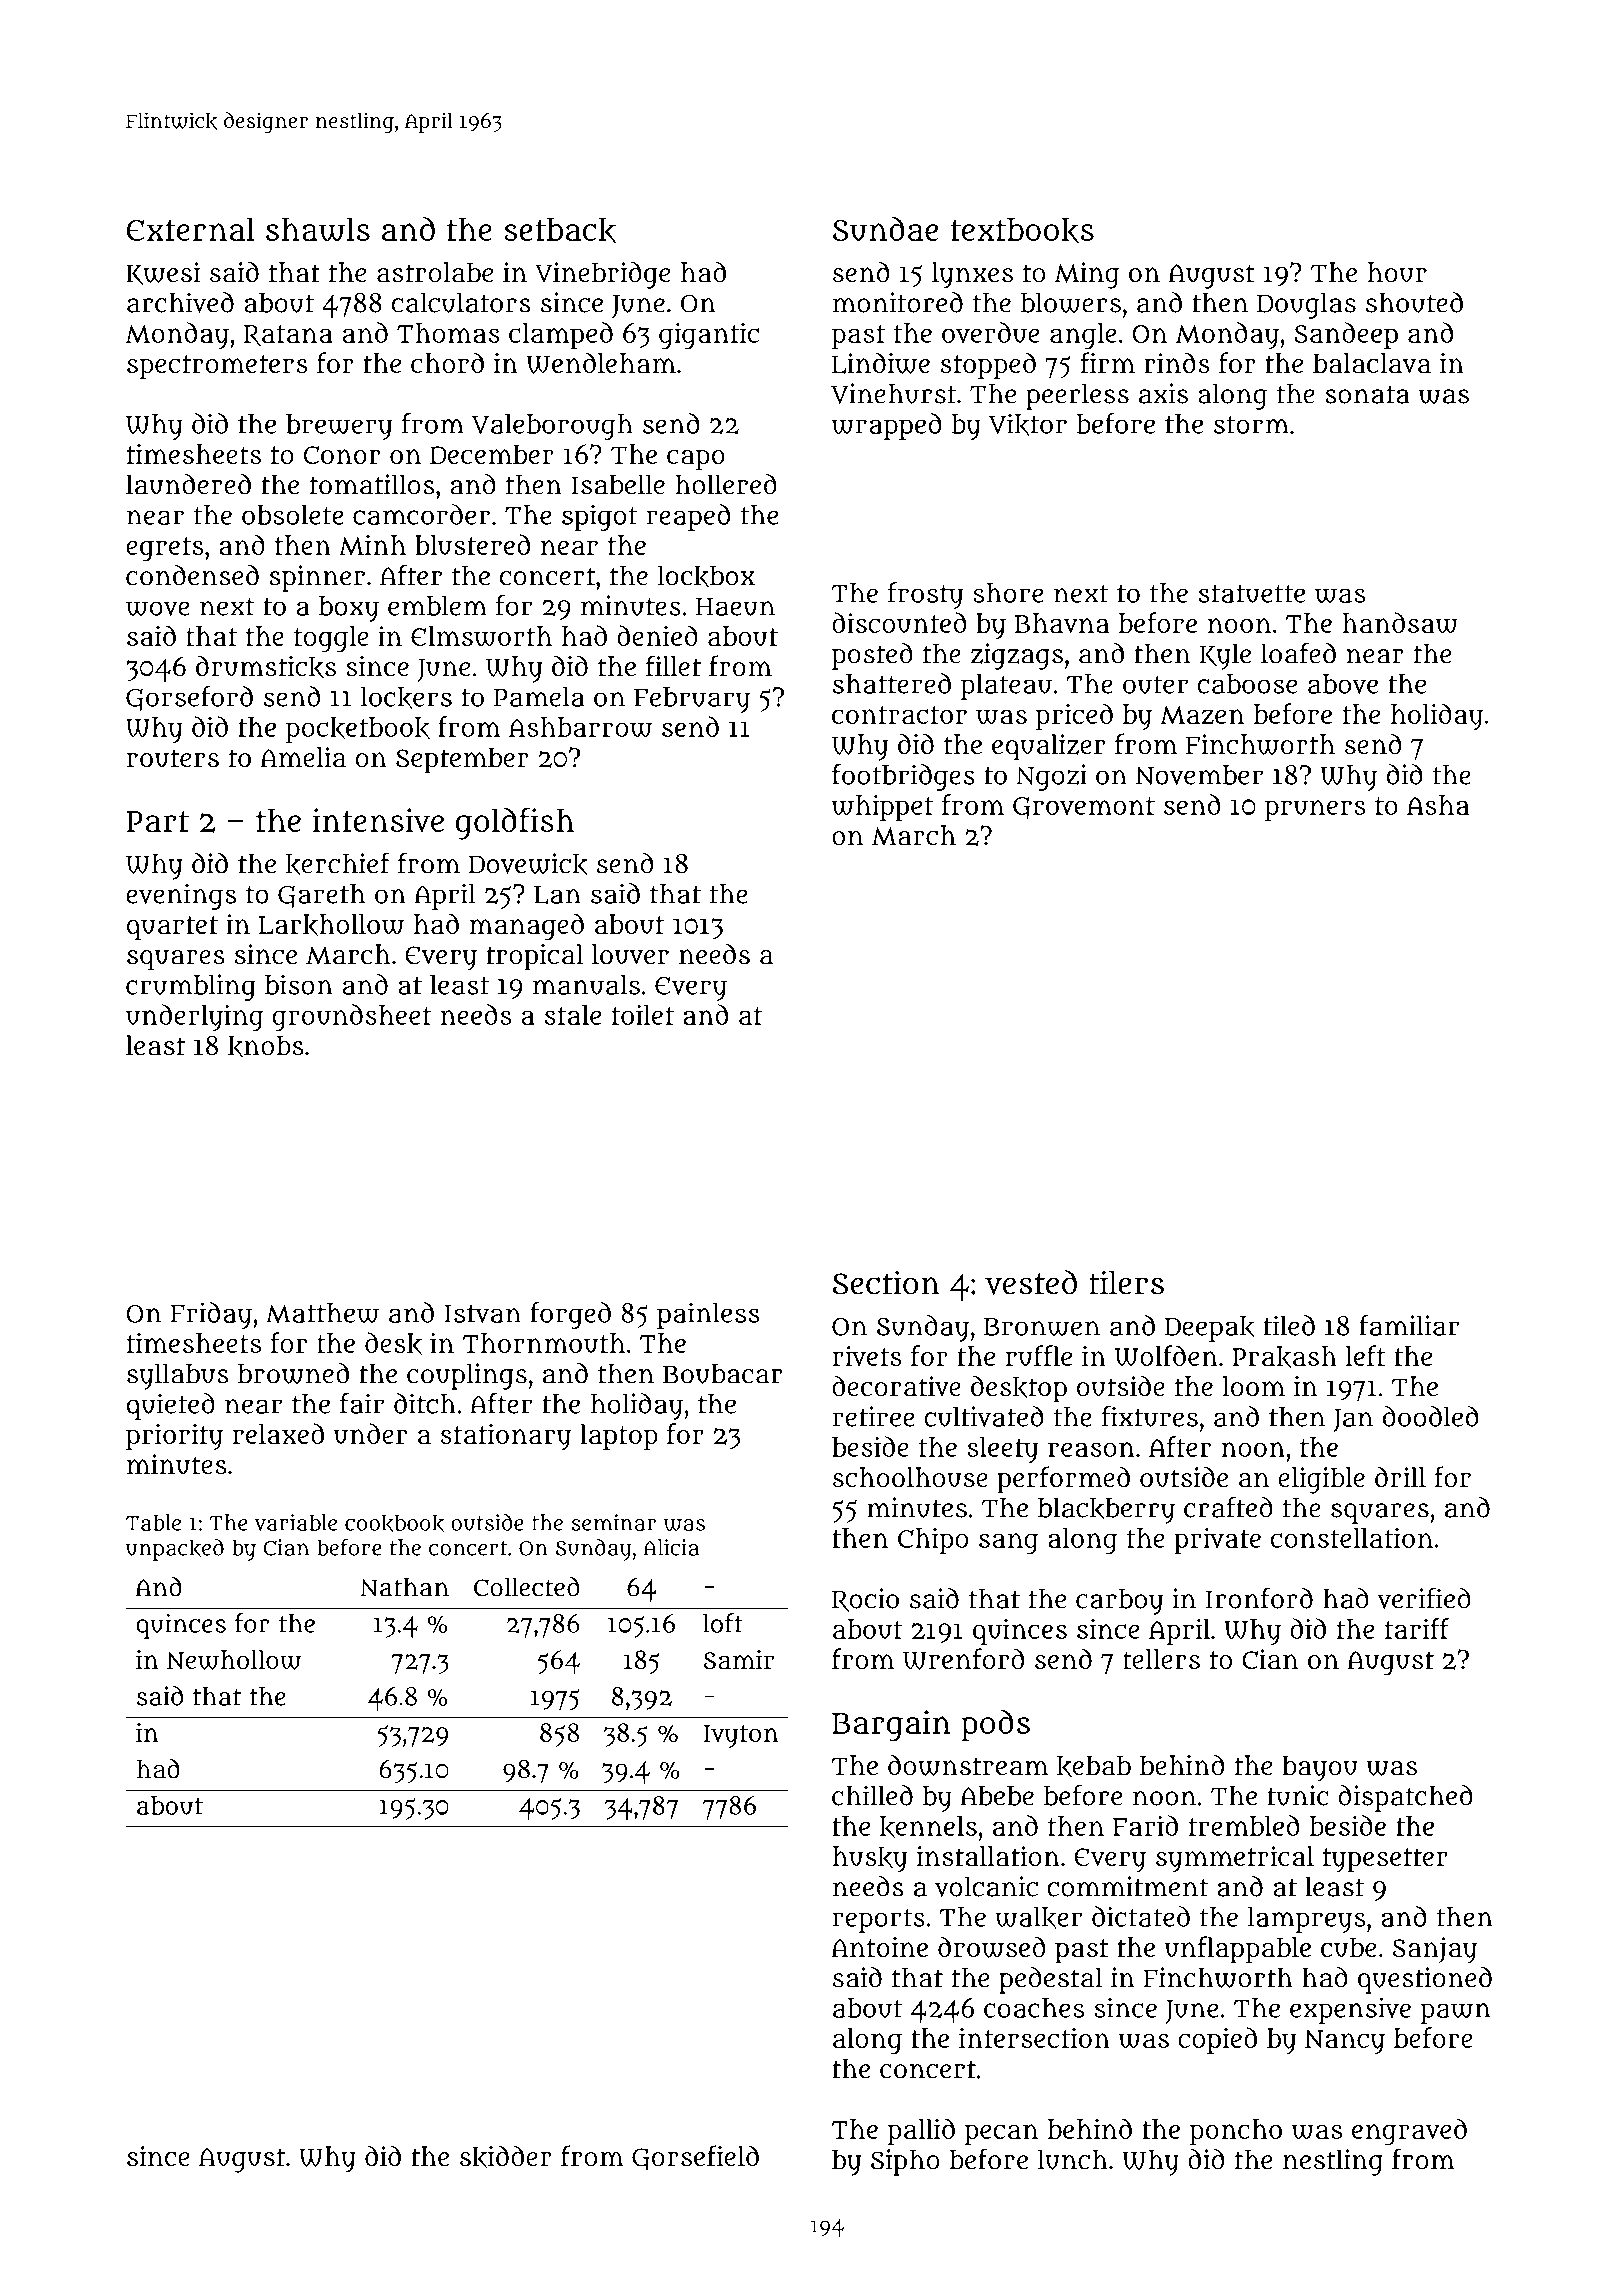  Describe the element at coordinates (925, 595) in the page. I see `frosty` at that location.
